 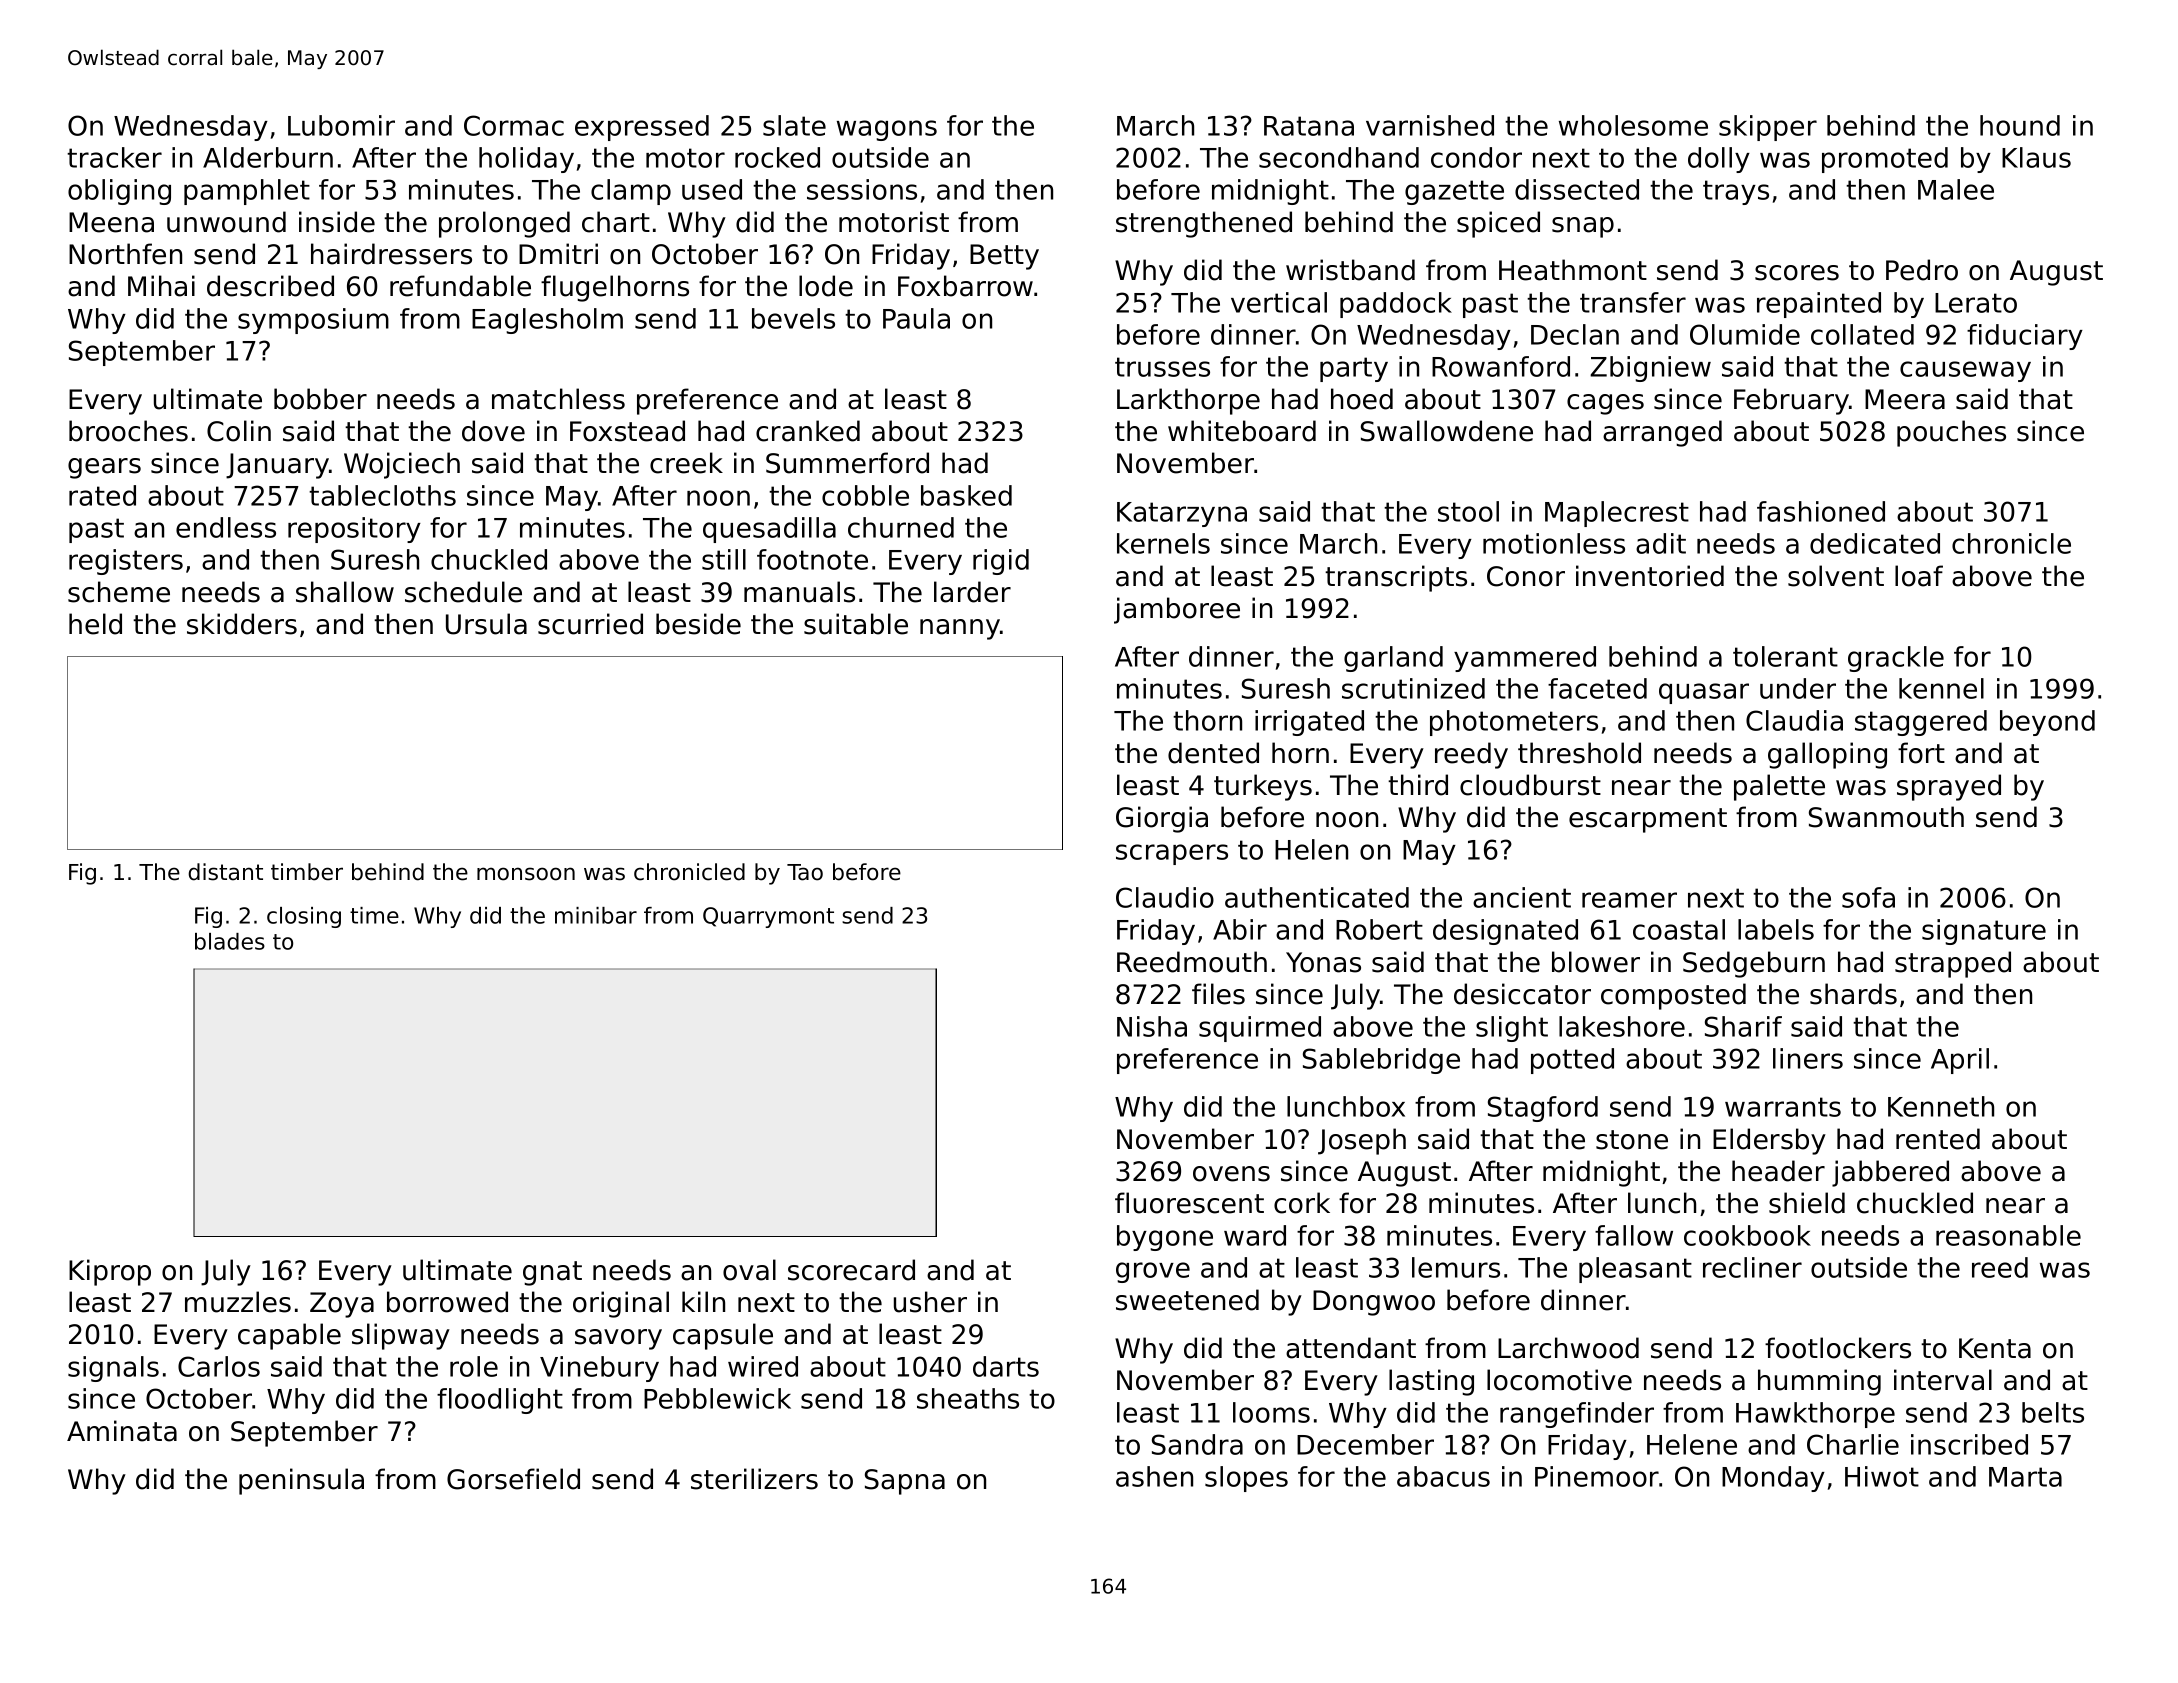 I want to click on Betty, so click(x=1004, y=257).
